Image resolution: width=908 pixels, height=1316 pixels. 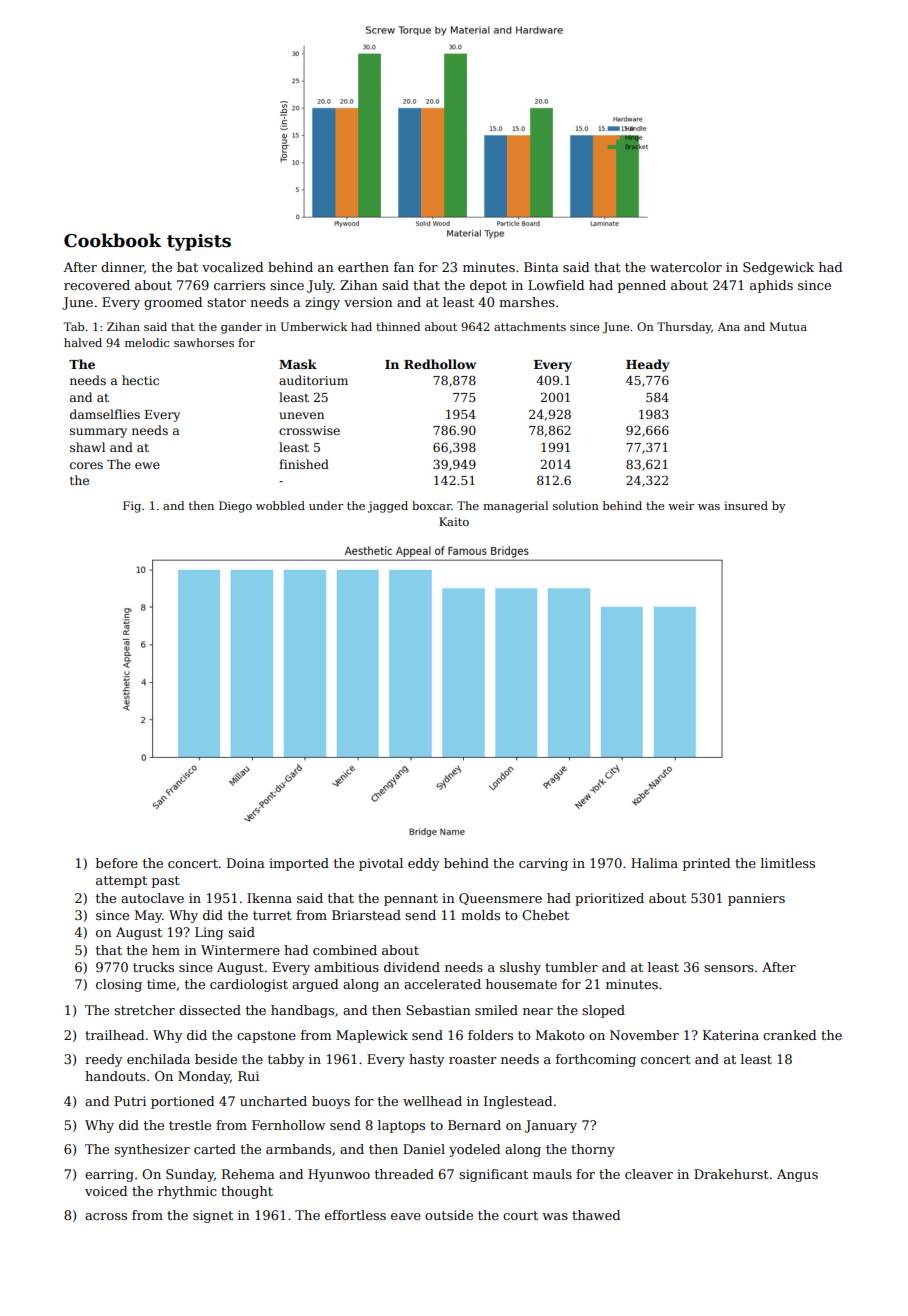 I want to click on Diego, so click(x=235, y=507).
